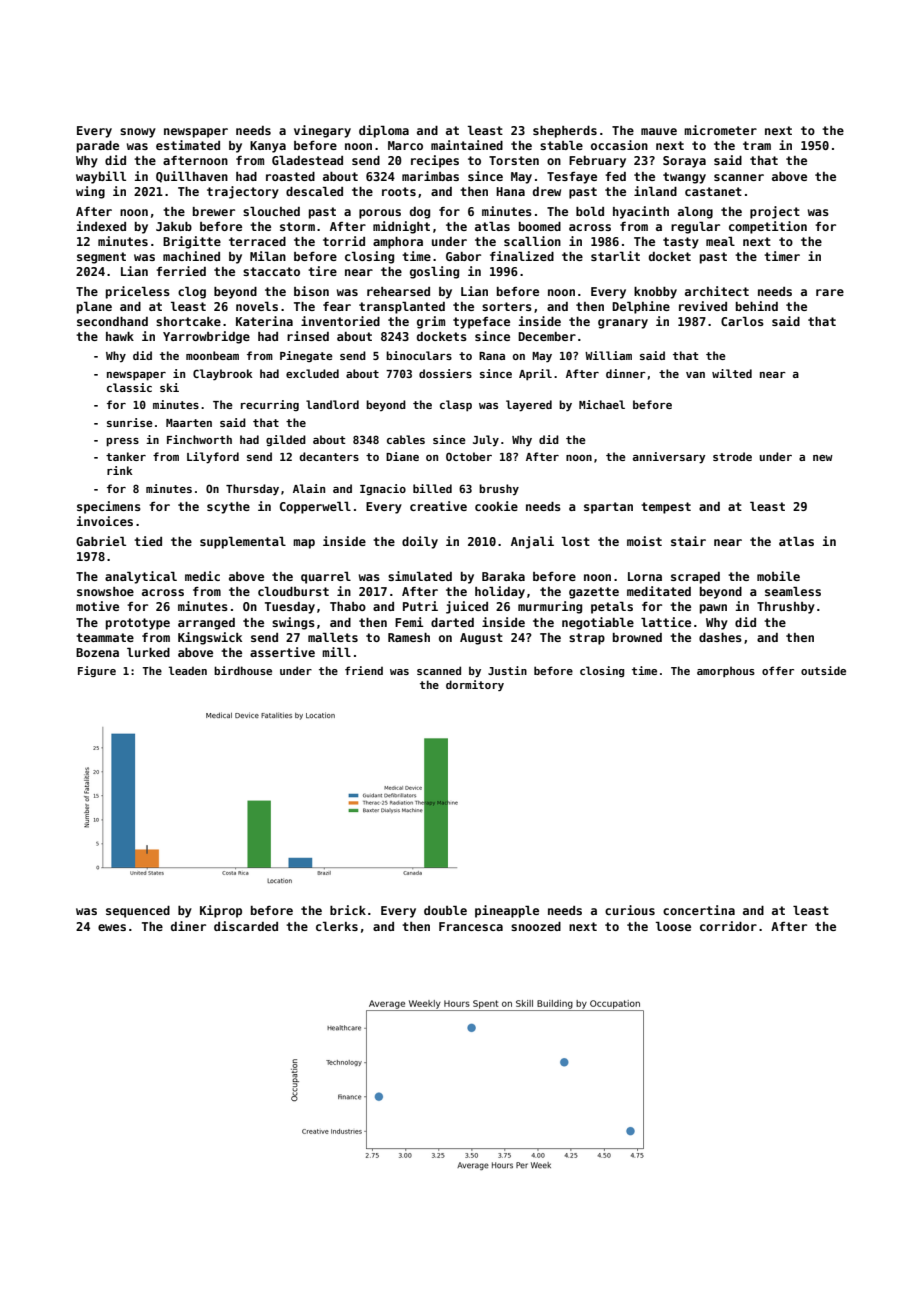 The width and height of the document is (924, 1308). What do you see at coordinates (419, 355) in the document?
I see `binoculars` at bounding box center [419, 355].
